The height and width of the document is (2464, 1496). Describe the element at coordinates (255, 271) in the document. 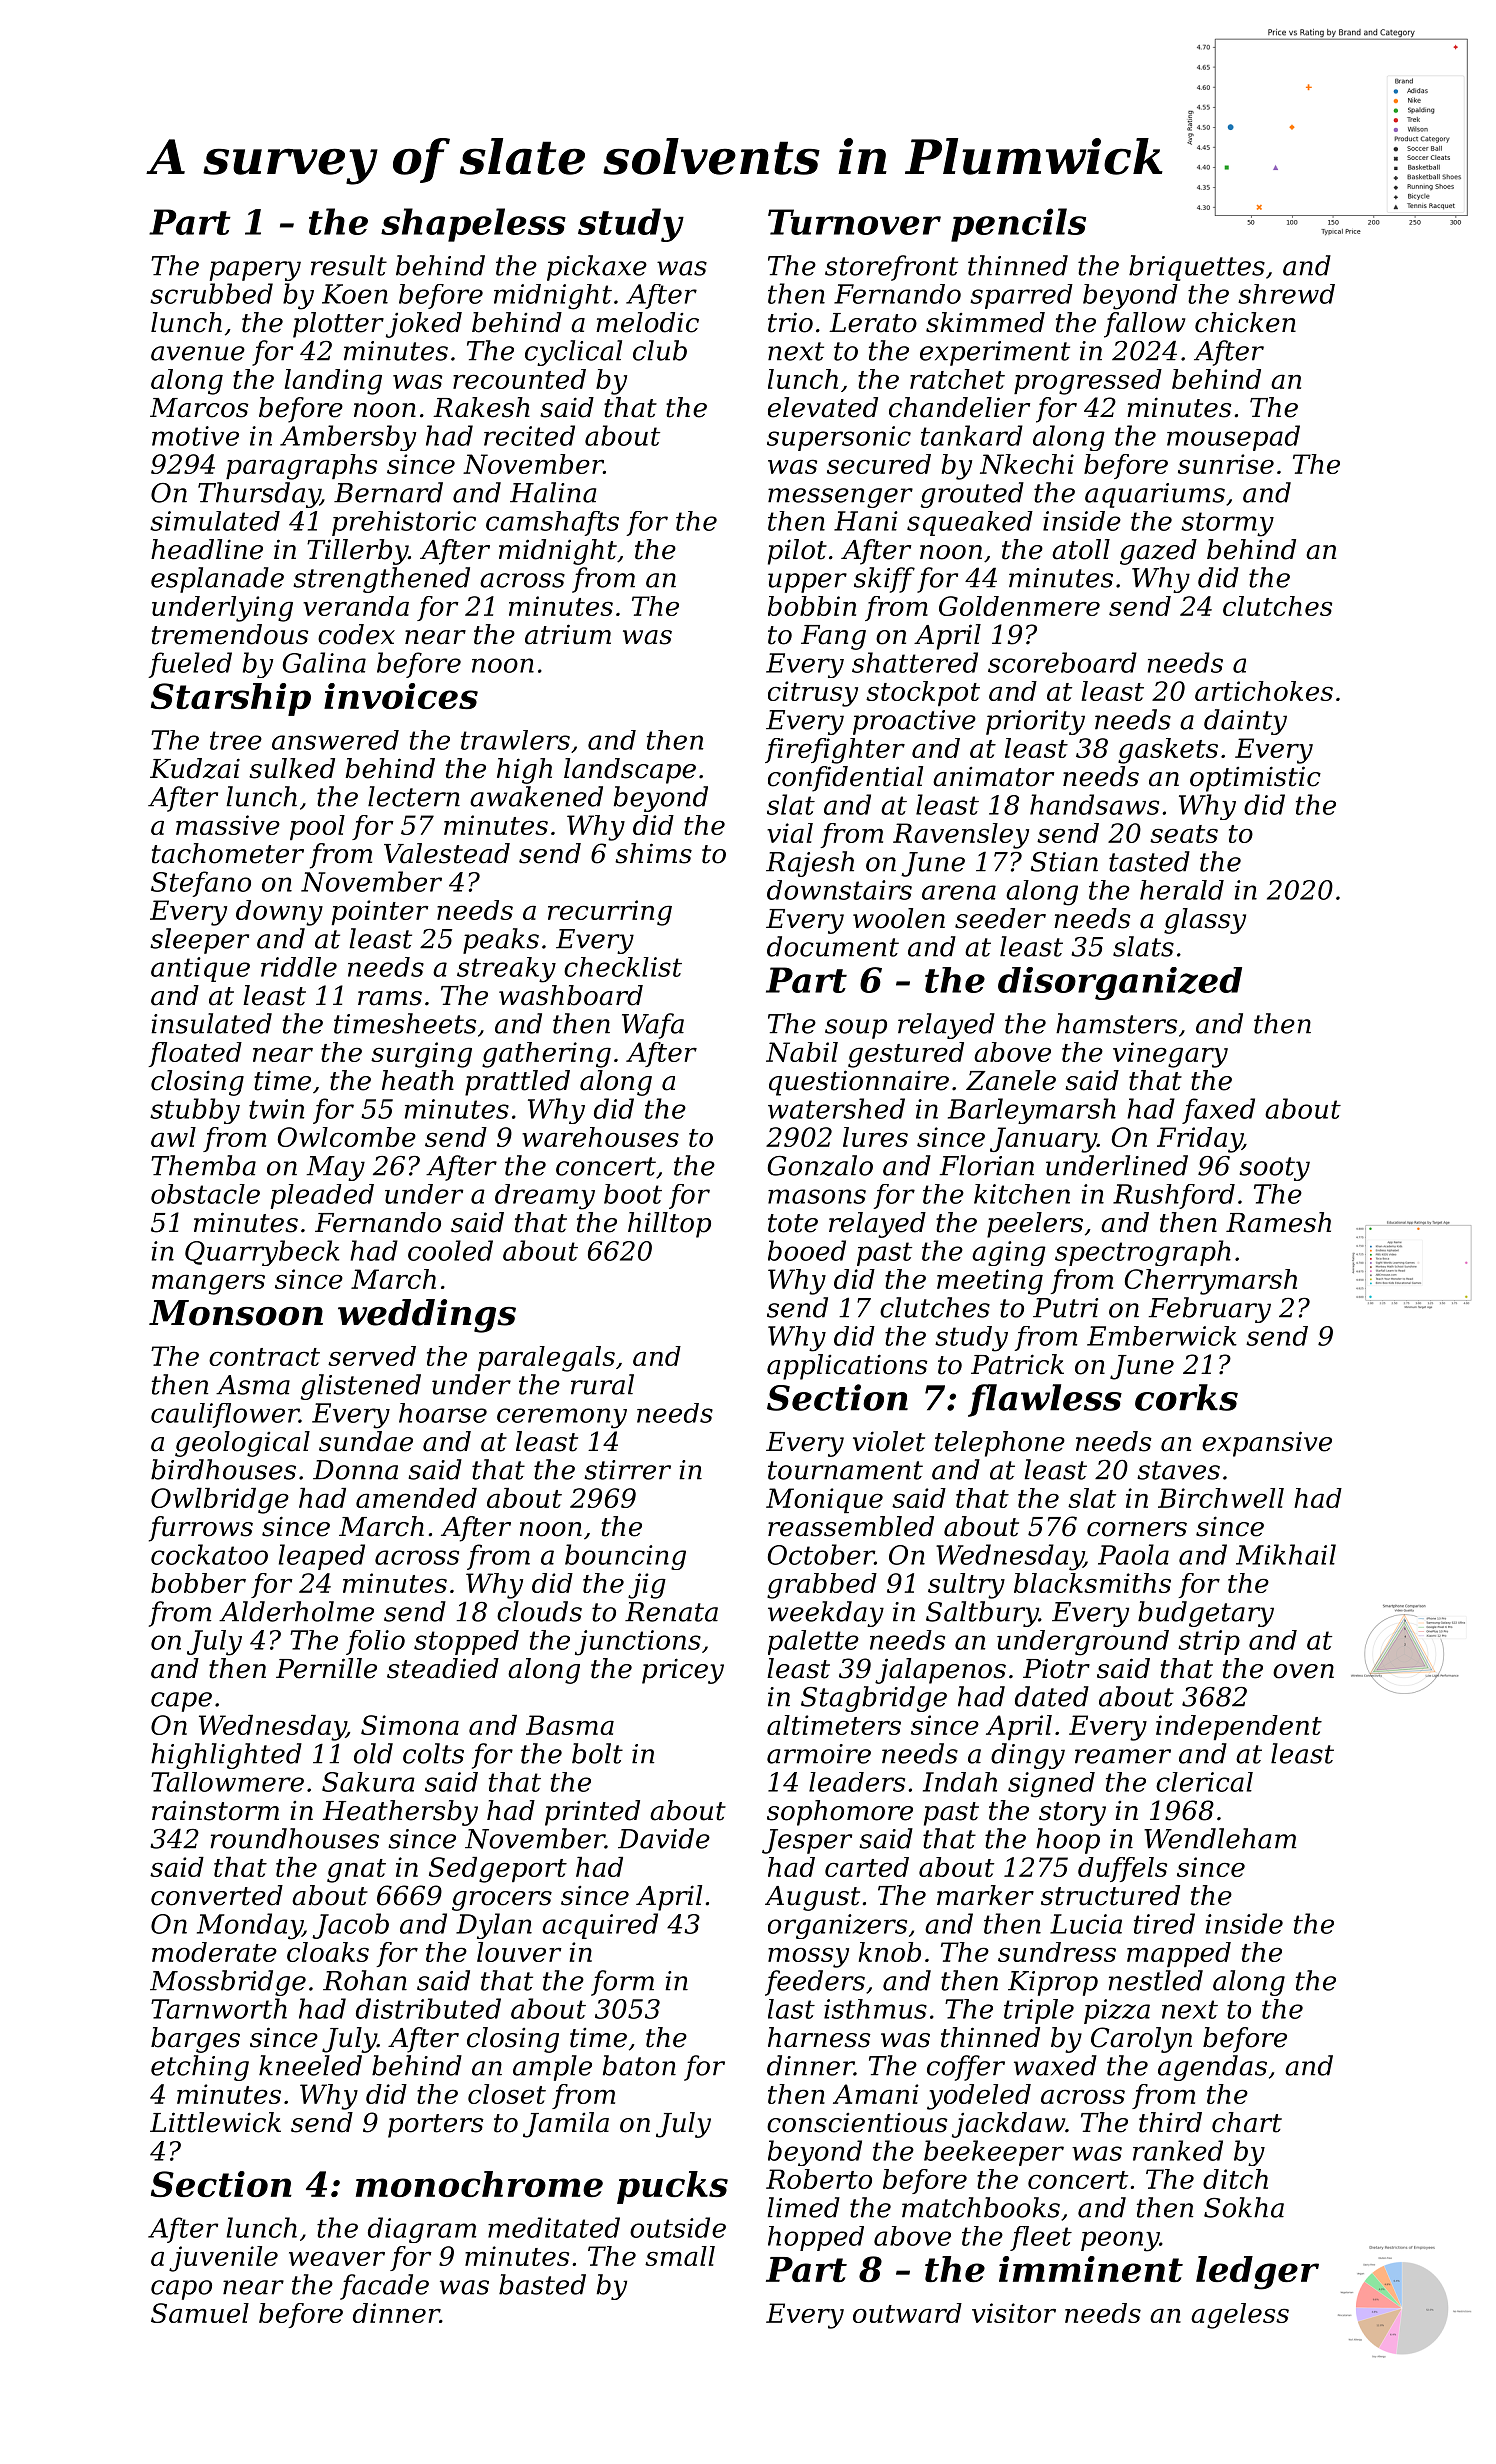

I see `papery` at that location.
